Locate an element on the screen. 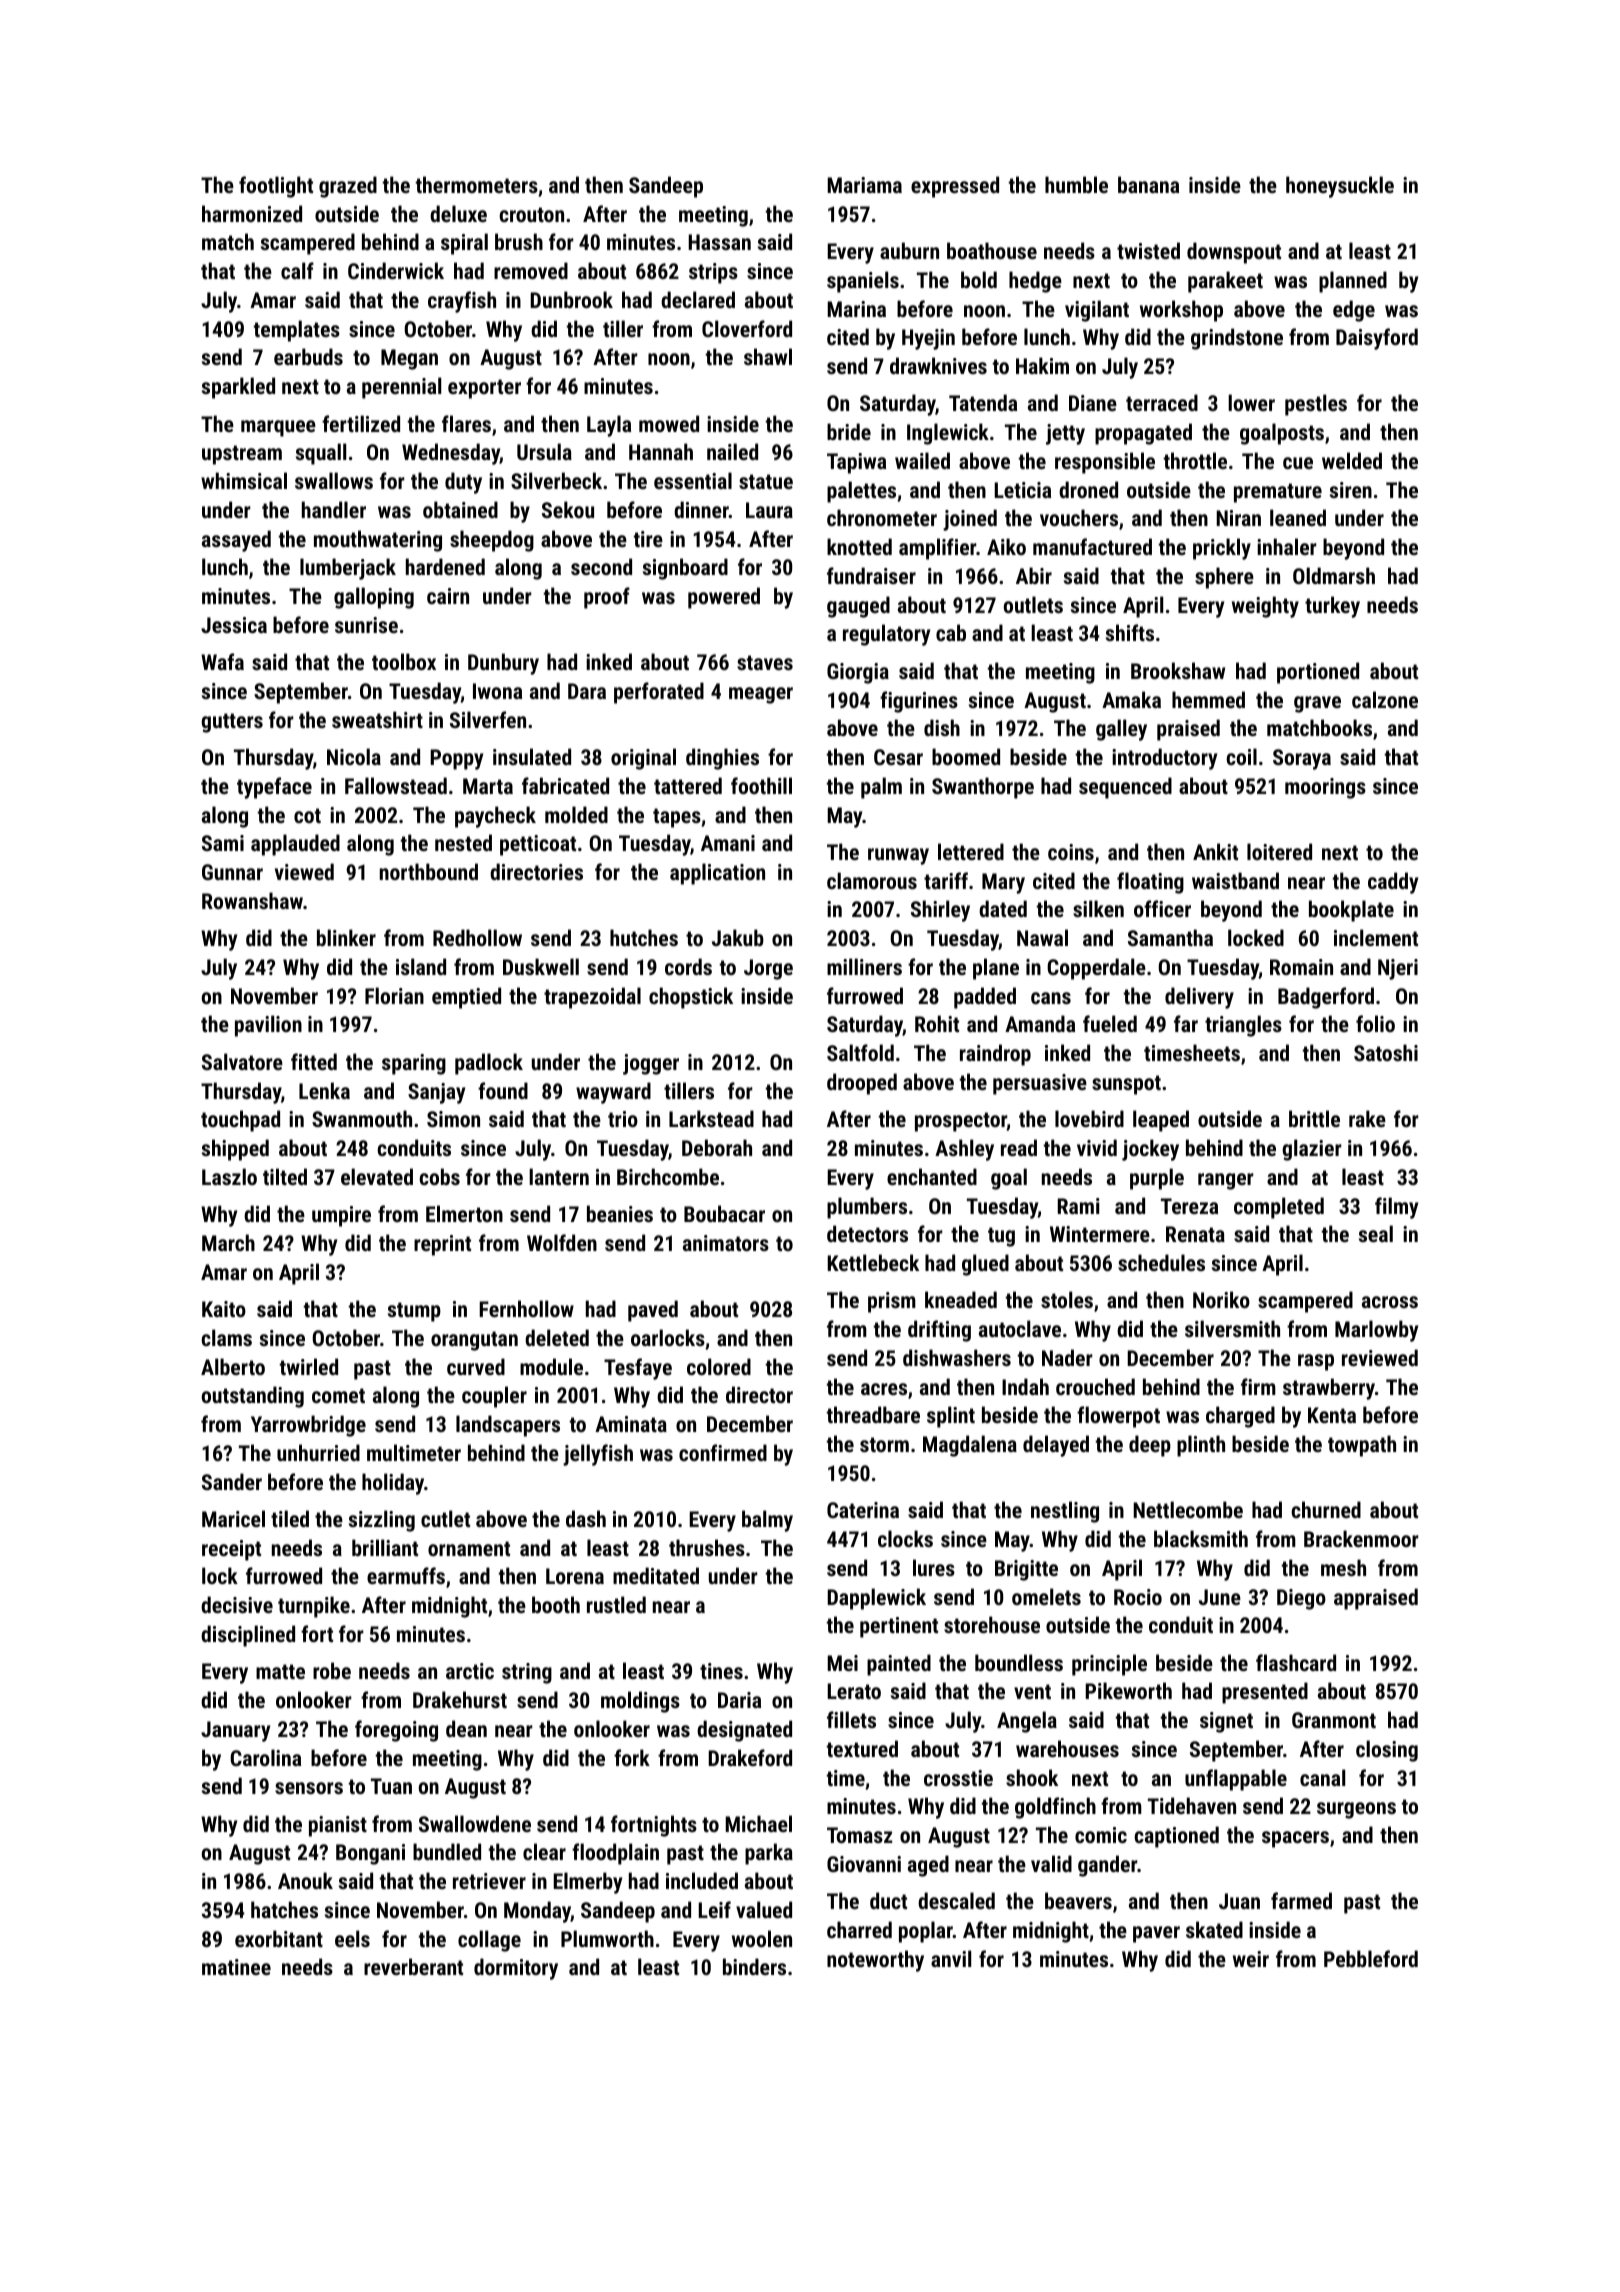 Image resolution: width=1620 pixels, height=2292 pixels. Monday is located at coordinates (537, 1912).
